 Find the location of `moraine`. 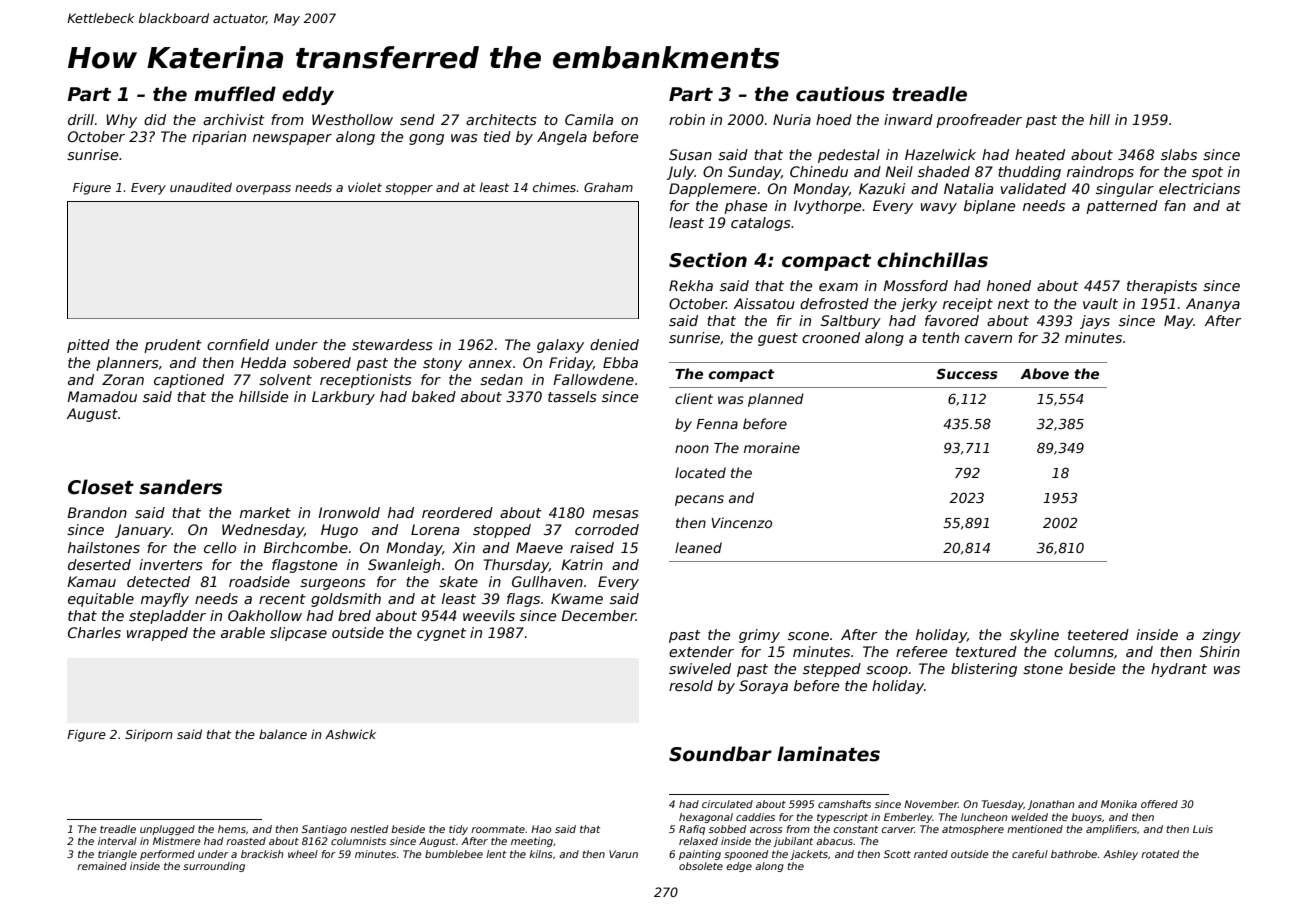

moraine is located at coordinates (772, 447).
